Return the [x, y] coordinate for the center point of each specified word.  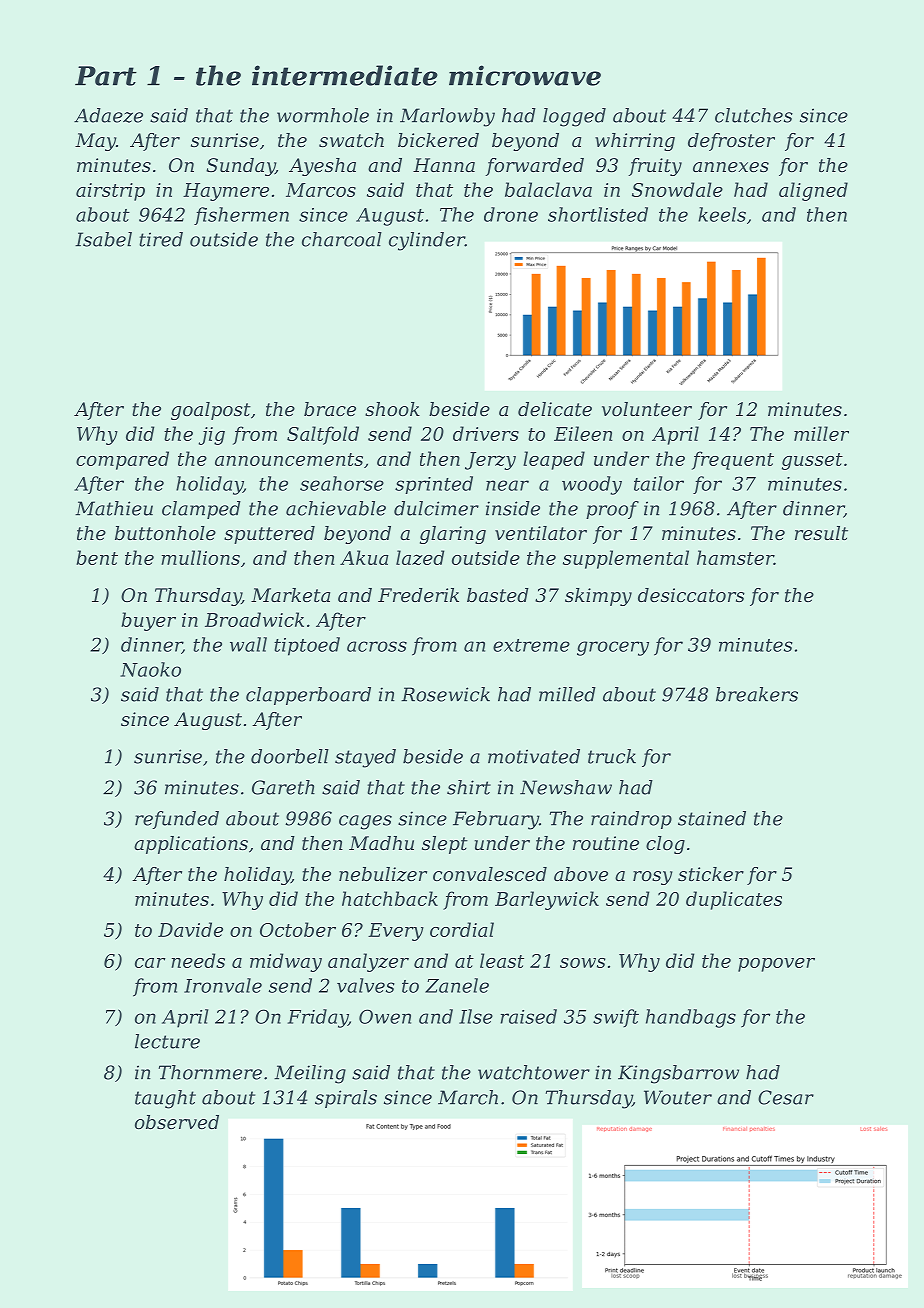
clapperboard [308, 696]
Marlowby [447, 117]
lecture [167, 1041]
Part [106, 76]
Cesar [786, 1097]
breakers [757, 694]
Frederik [418, 595]
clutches [754, 115]
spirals [346, 1099]
